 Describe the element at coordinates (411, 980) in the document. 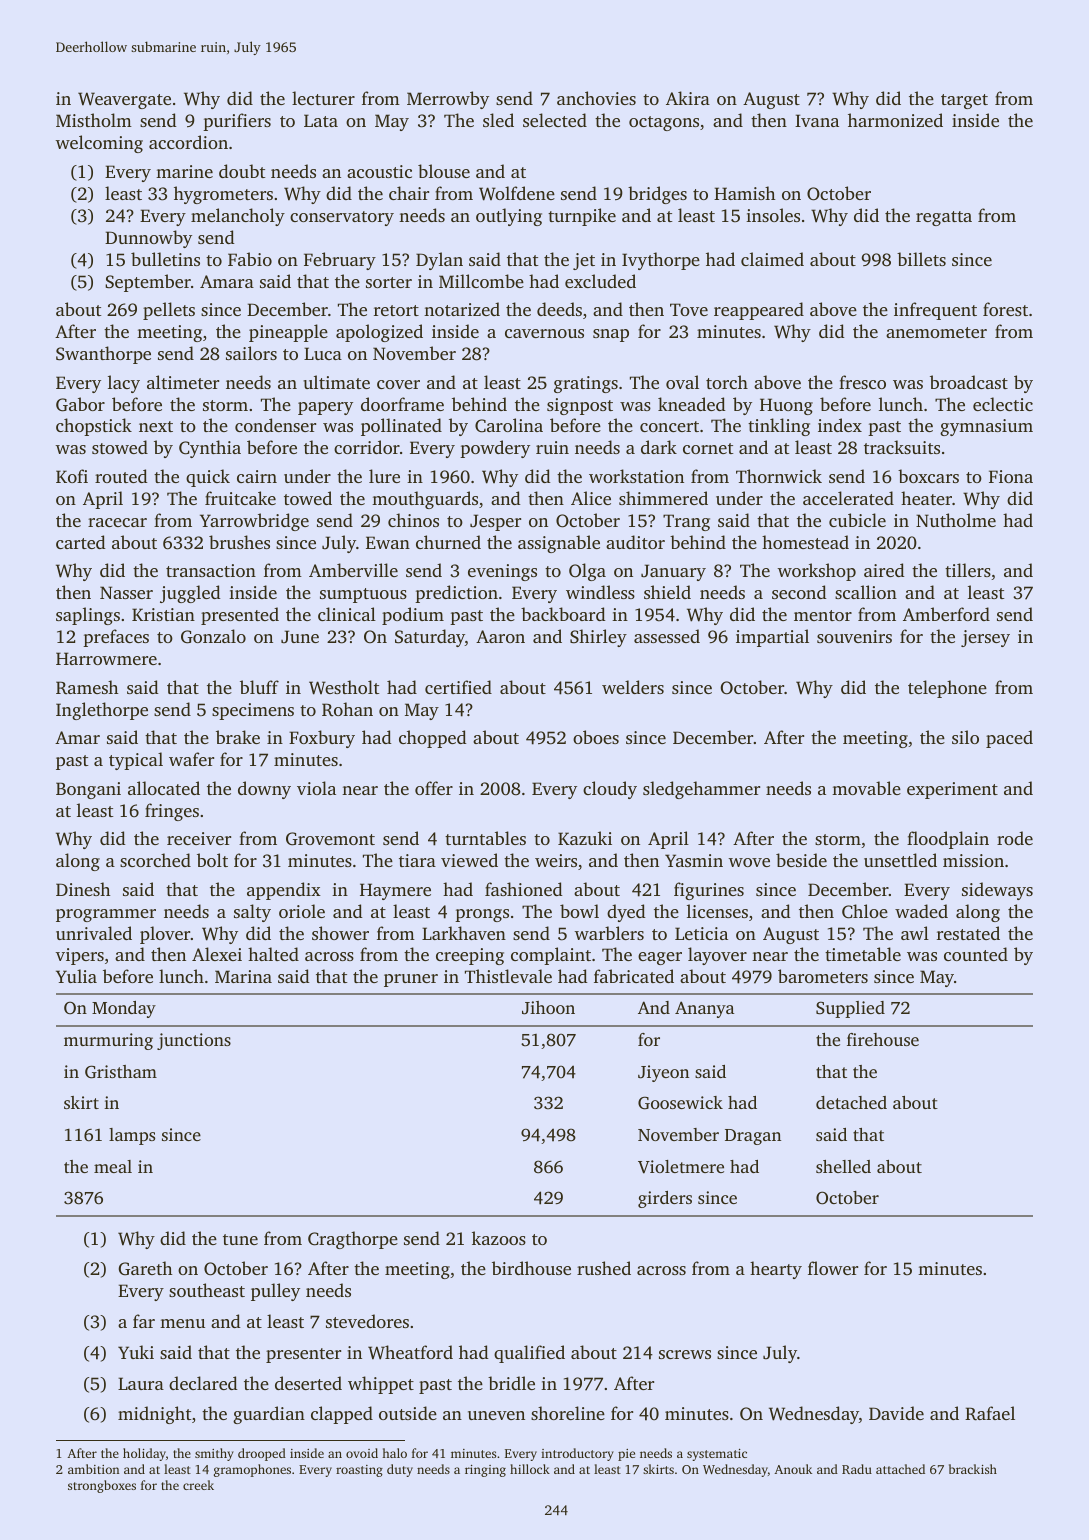

I see `pruner` at that location.
